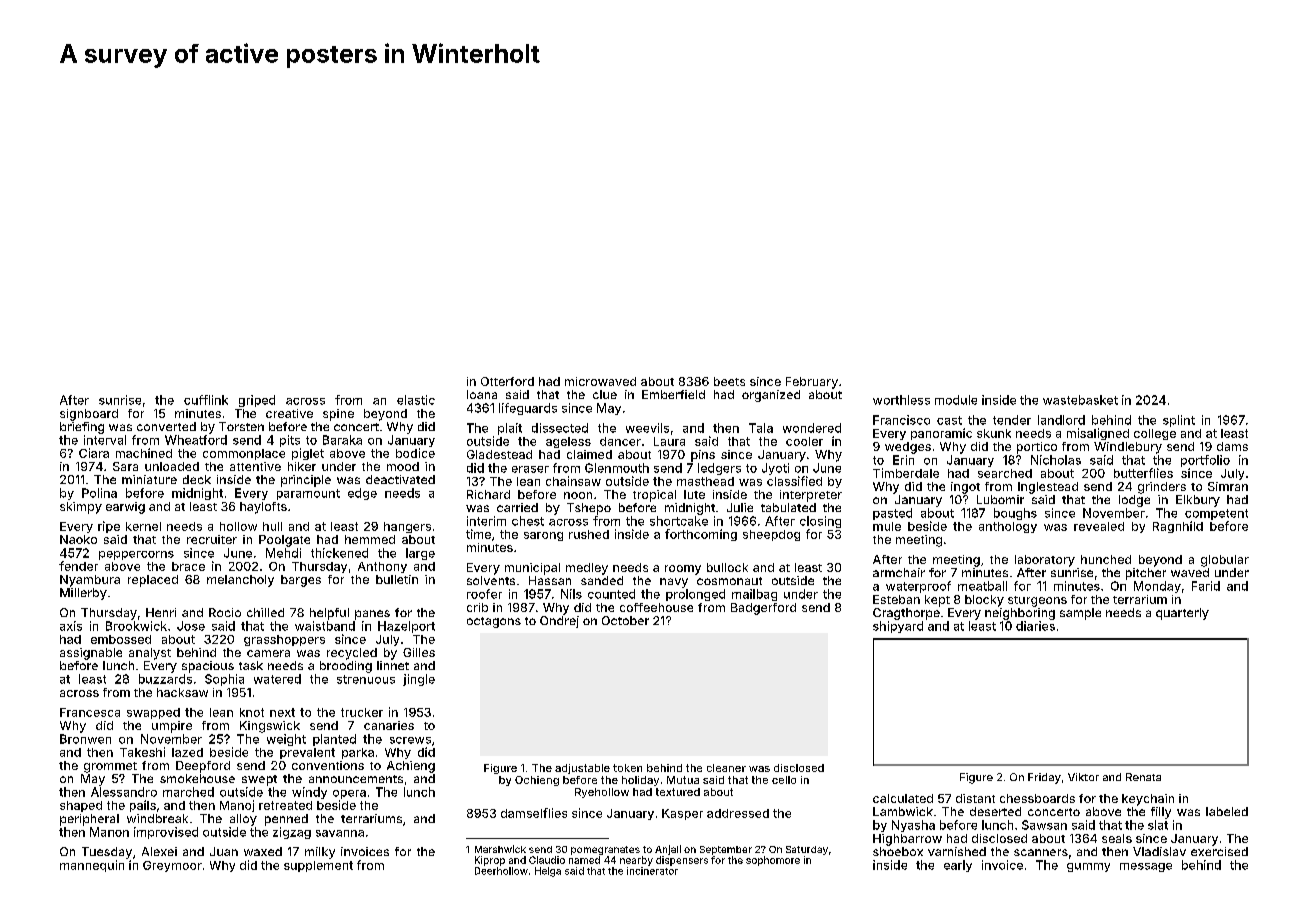 This image has width=1308, height=924. What do you see at coordinates (308, 494) in the image?
I see `paramount` at bounding box center [308, 494].
